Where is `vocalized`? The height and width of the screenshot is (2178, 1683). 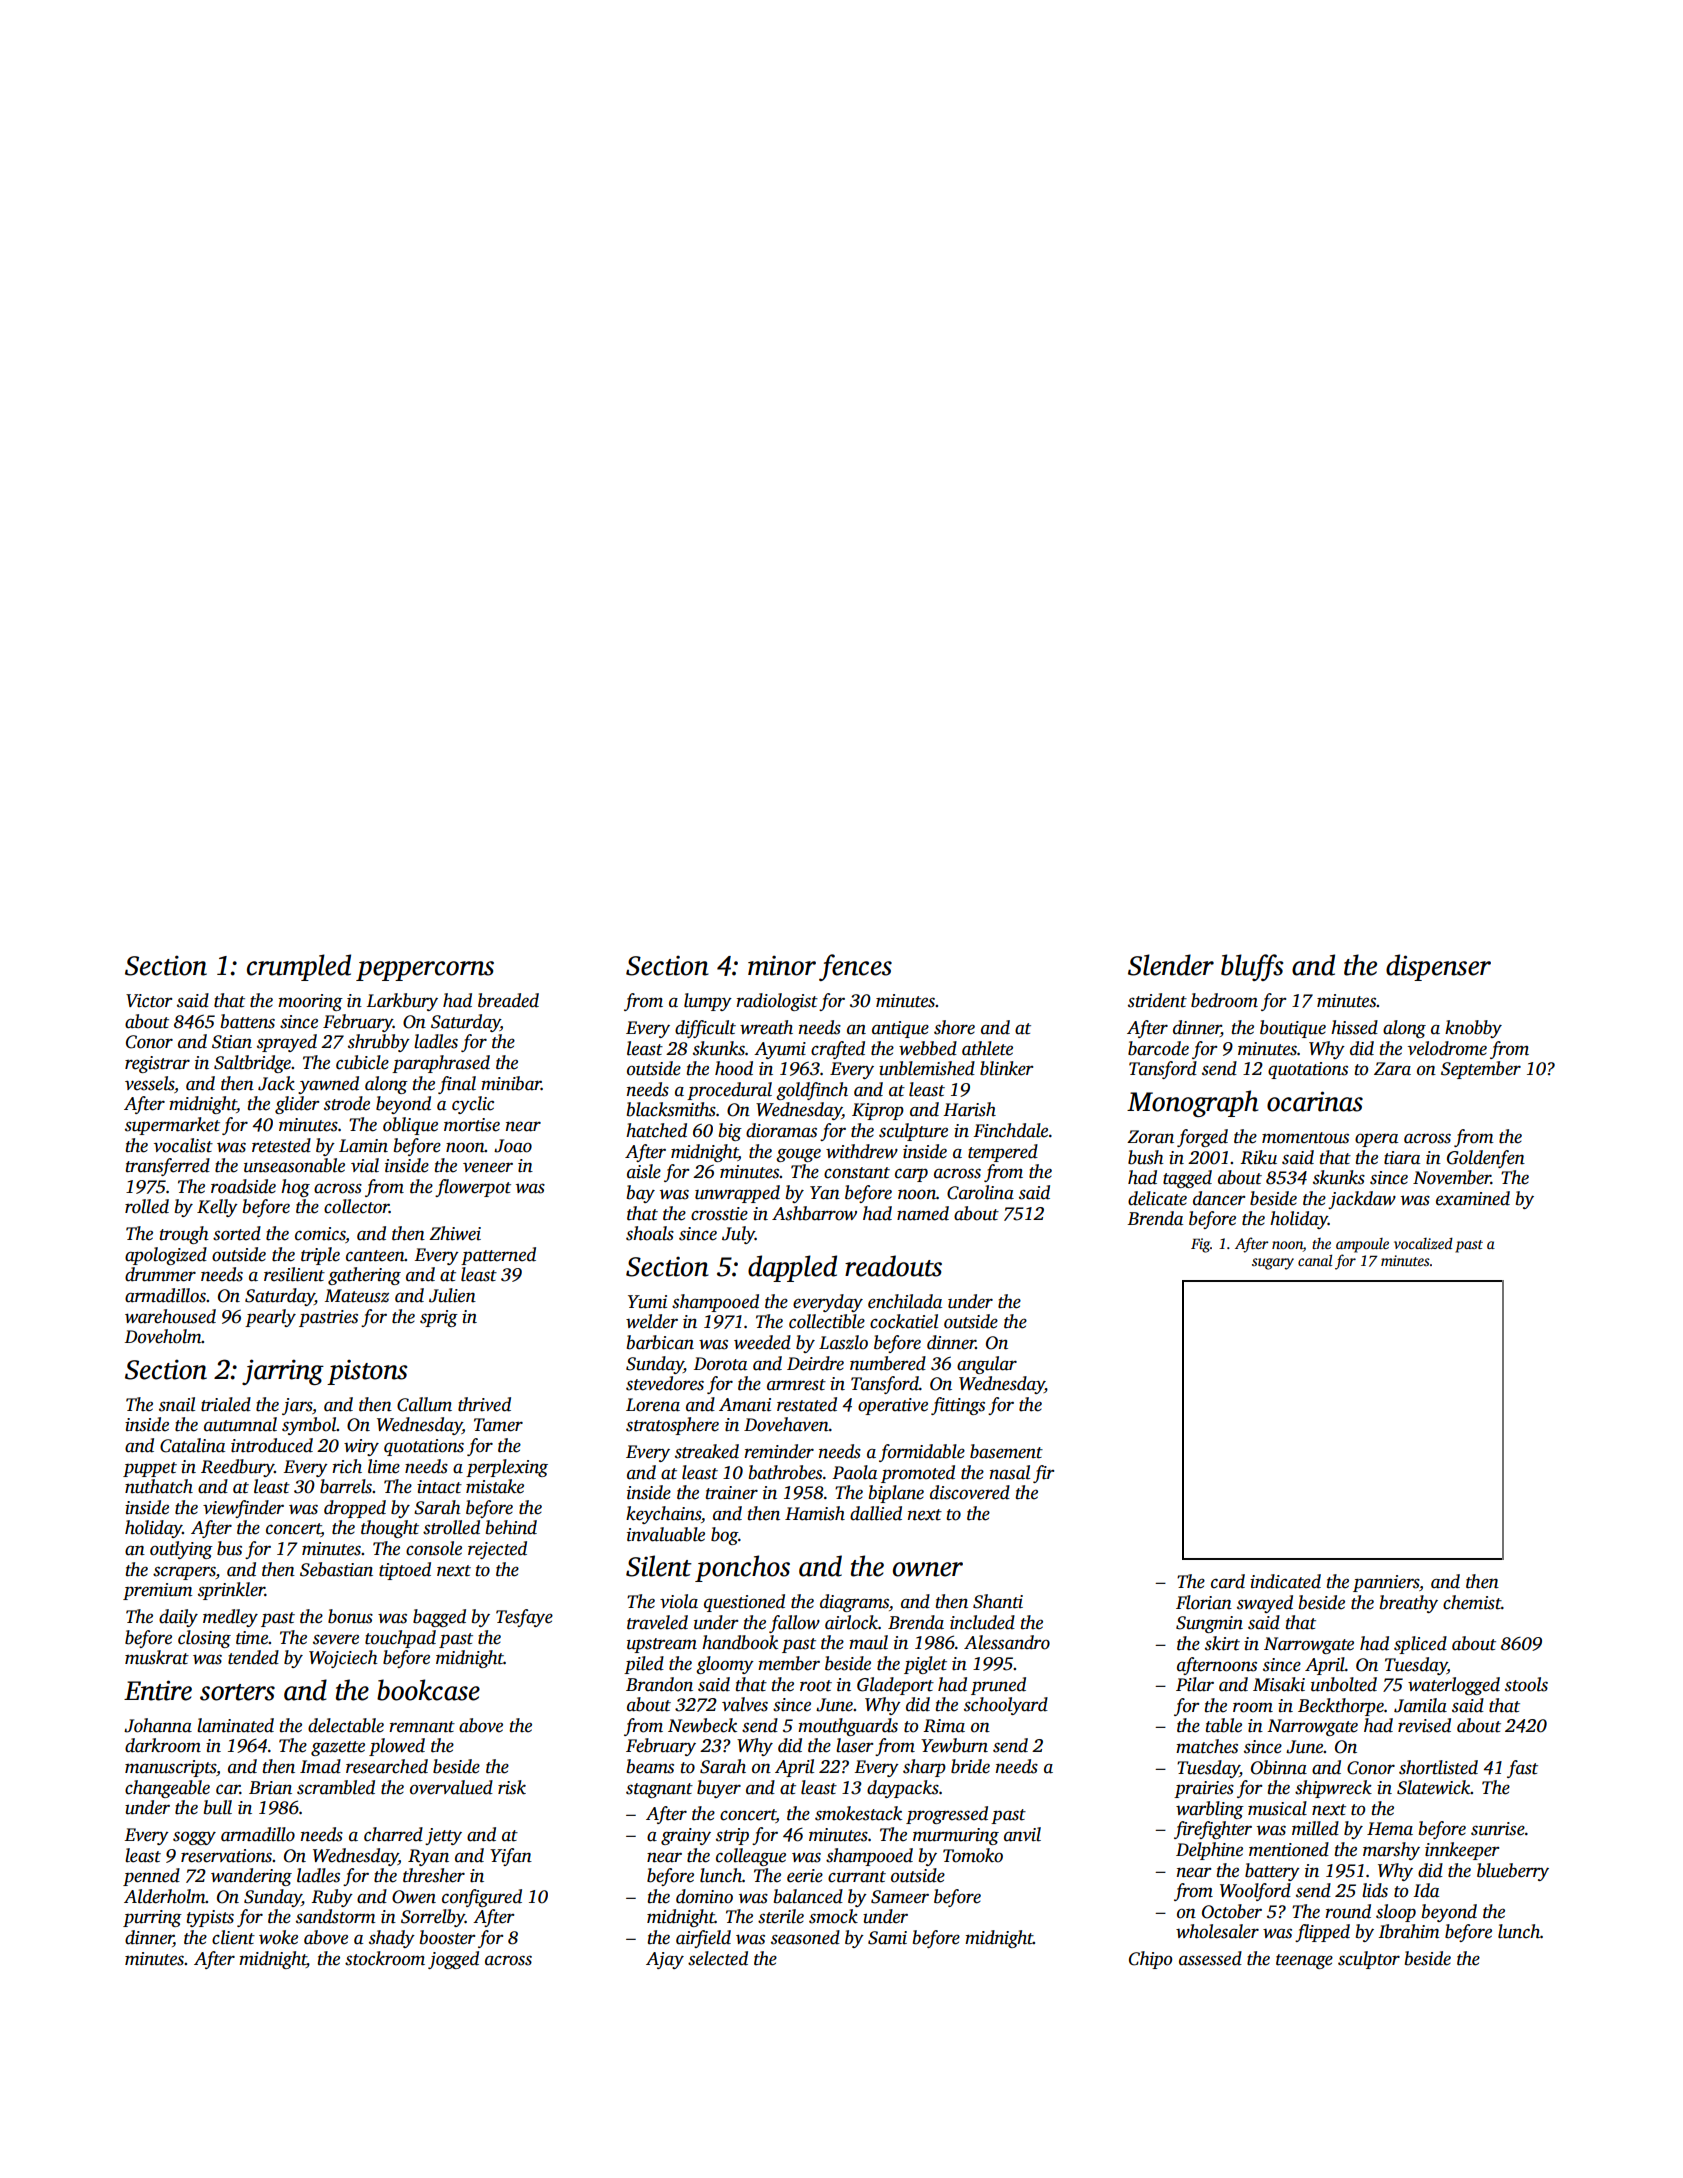 vocalized is located at coordinates (1423, 1243).
